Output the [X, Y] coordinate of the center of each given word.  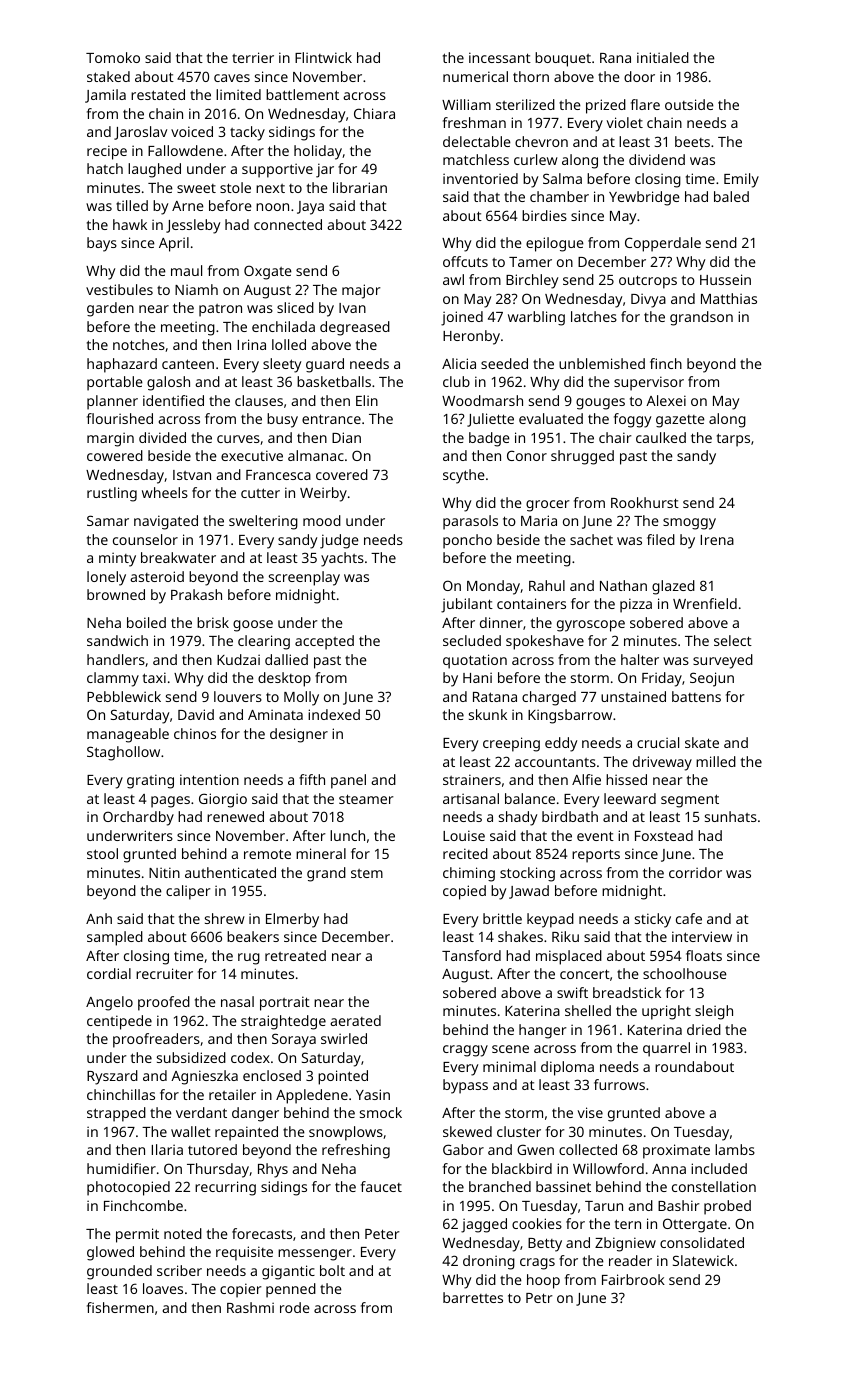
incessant [500, 57]
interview [702, 936]
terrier [253, 57]
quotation [475, 661]
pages [170, 802]
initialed [663, 57]
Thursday [218, 1170]
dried [704, 1029]
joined [462, 318]
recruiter [164, 973]
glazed [673, 587]
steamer [366, 799]
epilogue [555, 244]
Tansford [471, 955]
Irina [252, 344]
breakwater [178, 557]
